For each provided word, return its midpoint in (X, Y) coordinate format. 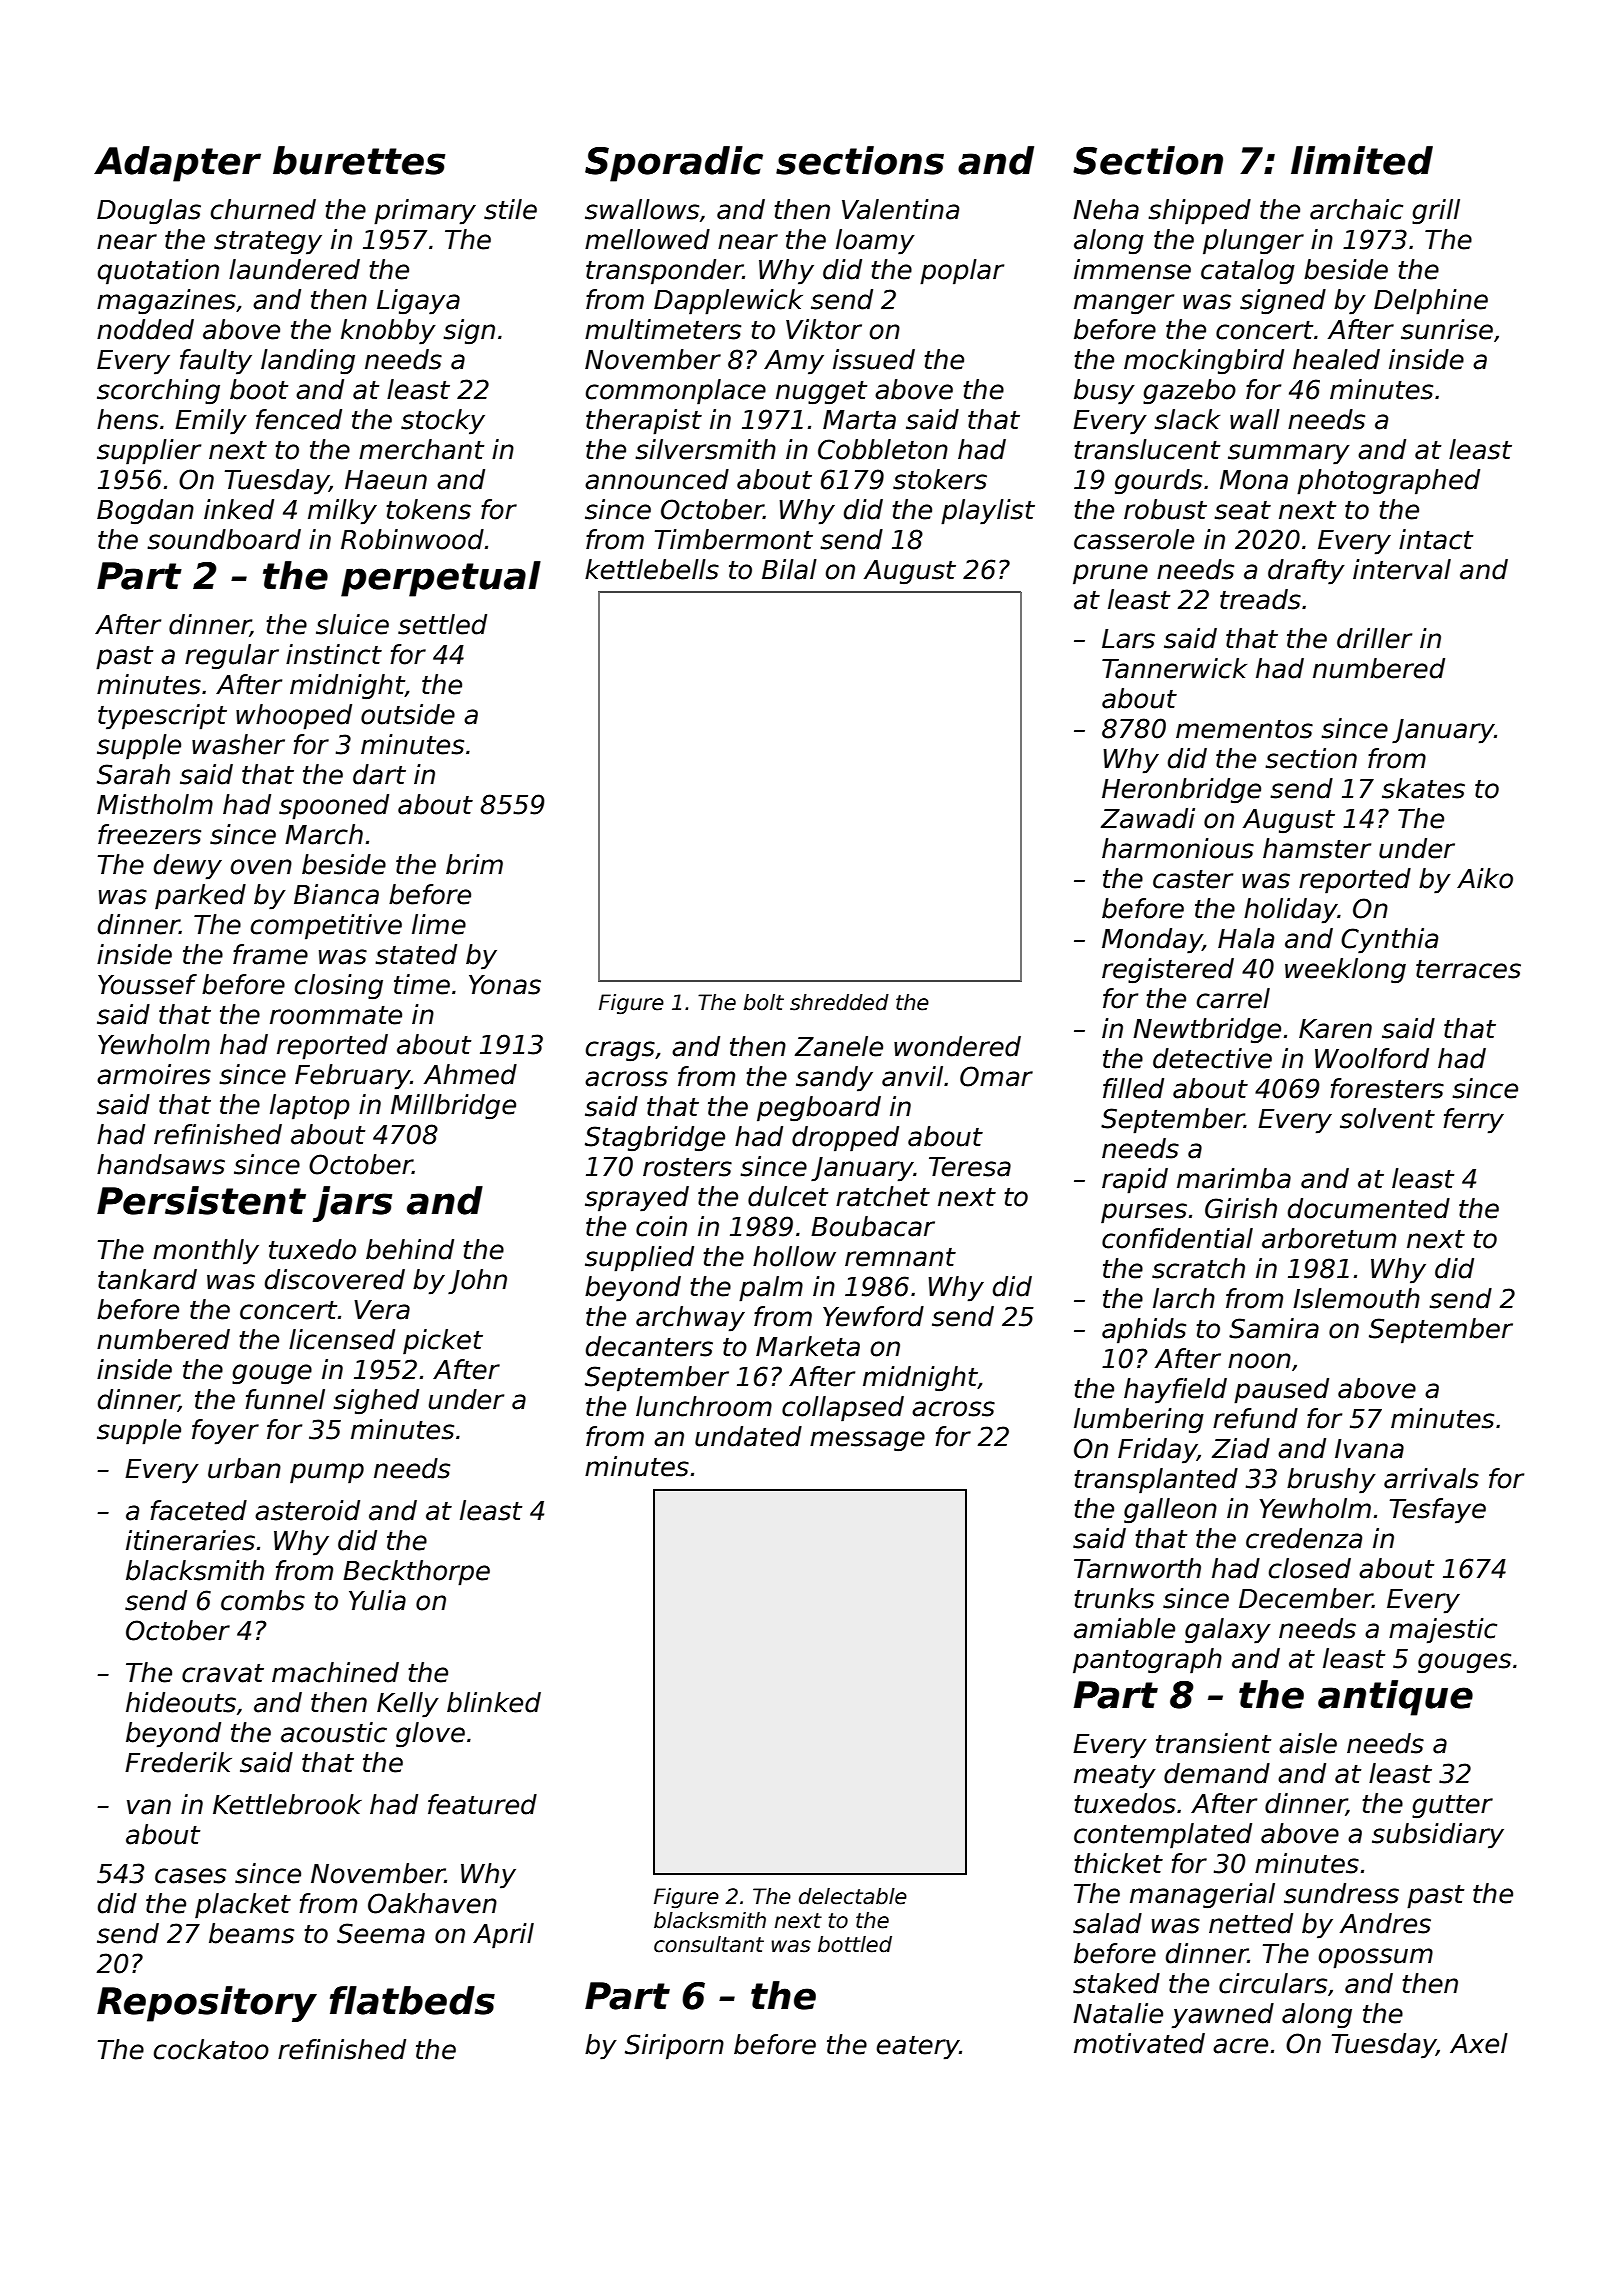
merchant (422, 449)
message (867, 1441)
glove (430, 1735)
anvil (912, 1076)
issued (874, 359)
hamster (1317, 848)
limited (1362, 160)
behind (410, 1249)
